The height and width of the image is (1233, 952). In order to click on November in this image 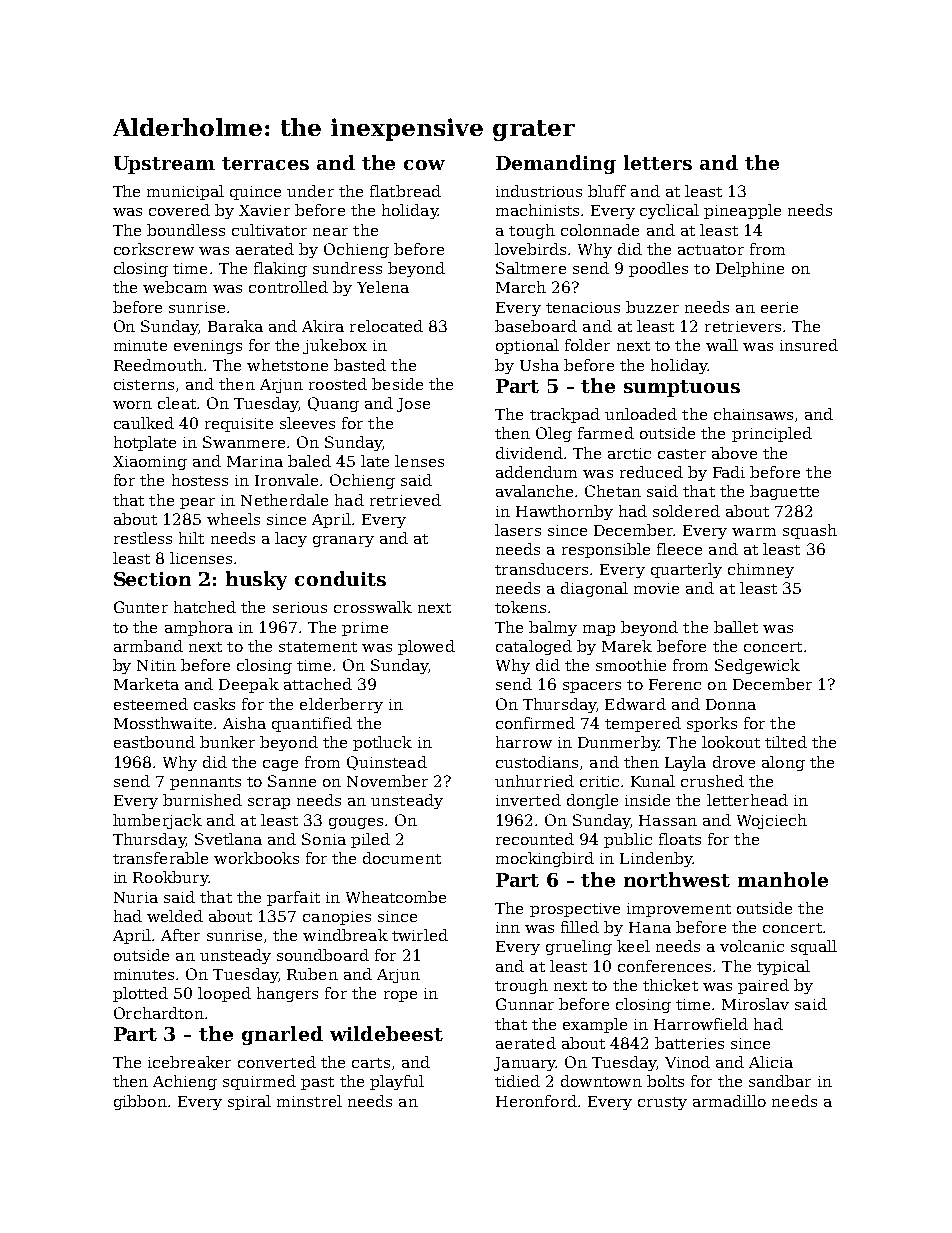, I will do `click(387, 781)`.
